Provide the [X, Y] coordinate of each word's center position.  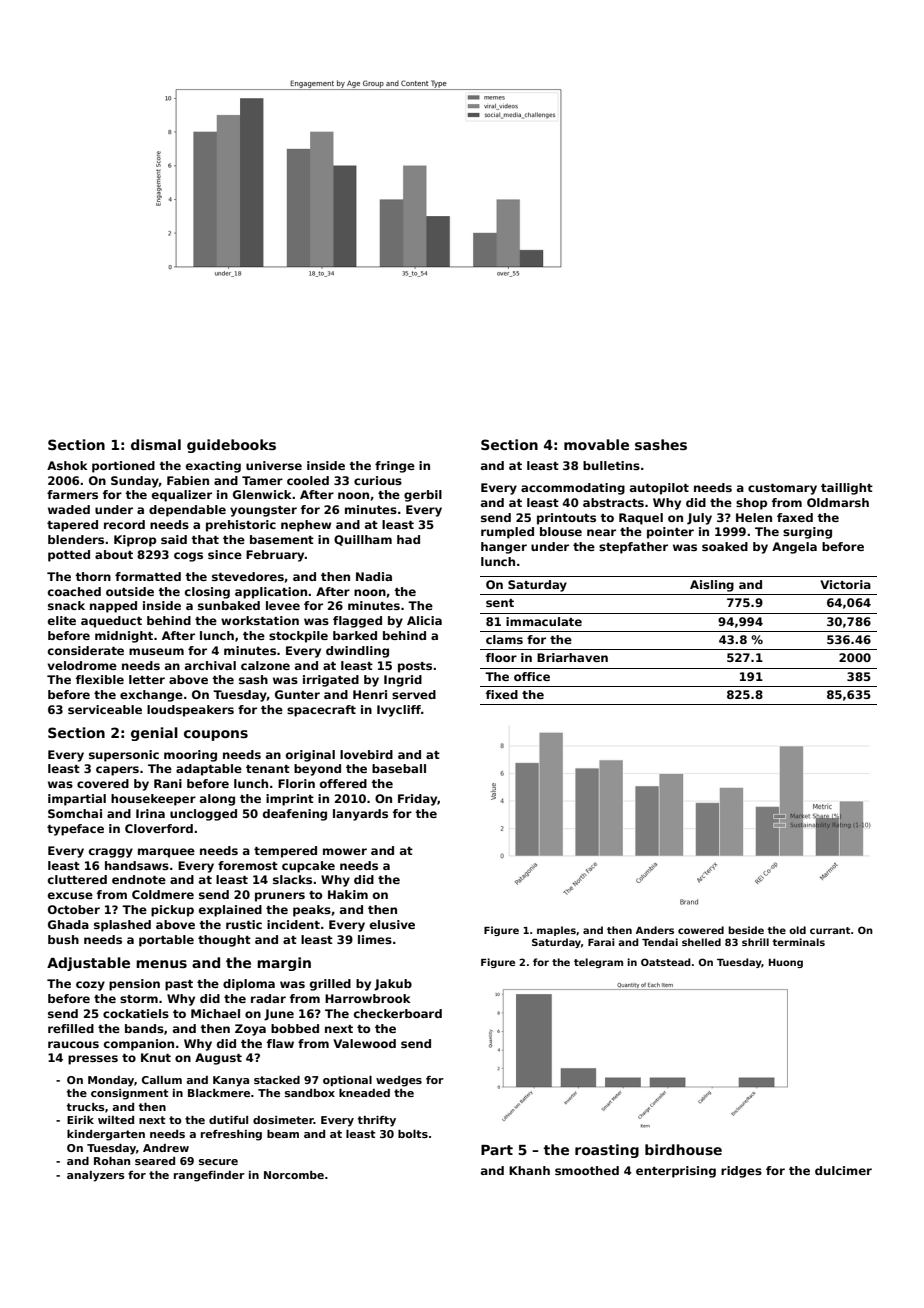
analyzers [96, 1176]
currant [830, 930]
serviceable [105, 709]
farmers [72, 494]
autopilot [659, 489]
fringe [395, 467]
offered [343, 783]
